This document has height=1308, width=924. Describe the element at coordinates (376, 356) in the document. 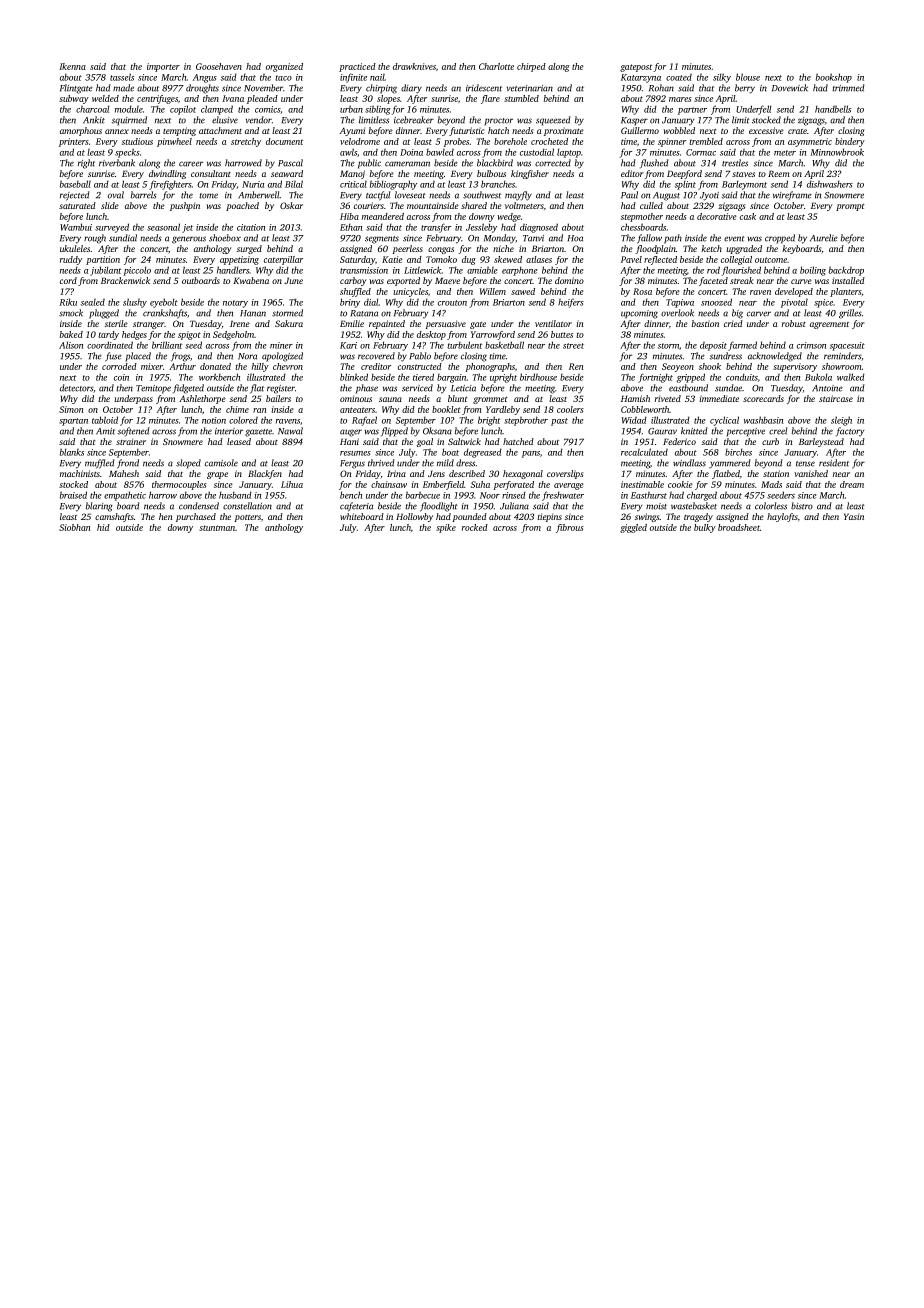

I see `recovered` at that location.
